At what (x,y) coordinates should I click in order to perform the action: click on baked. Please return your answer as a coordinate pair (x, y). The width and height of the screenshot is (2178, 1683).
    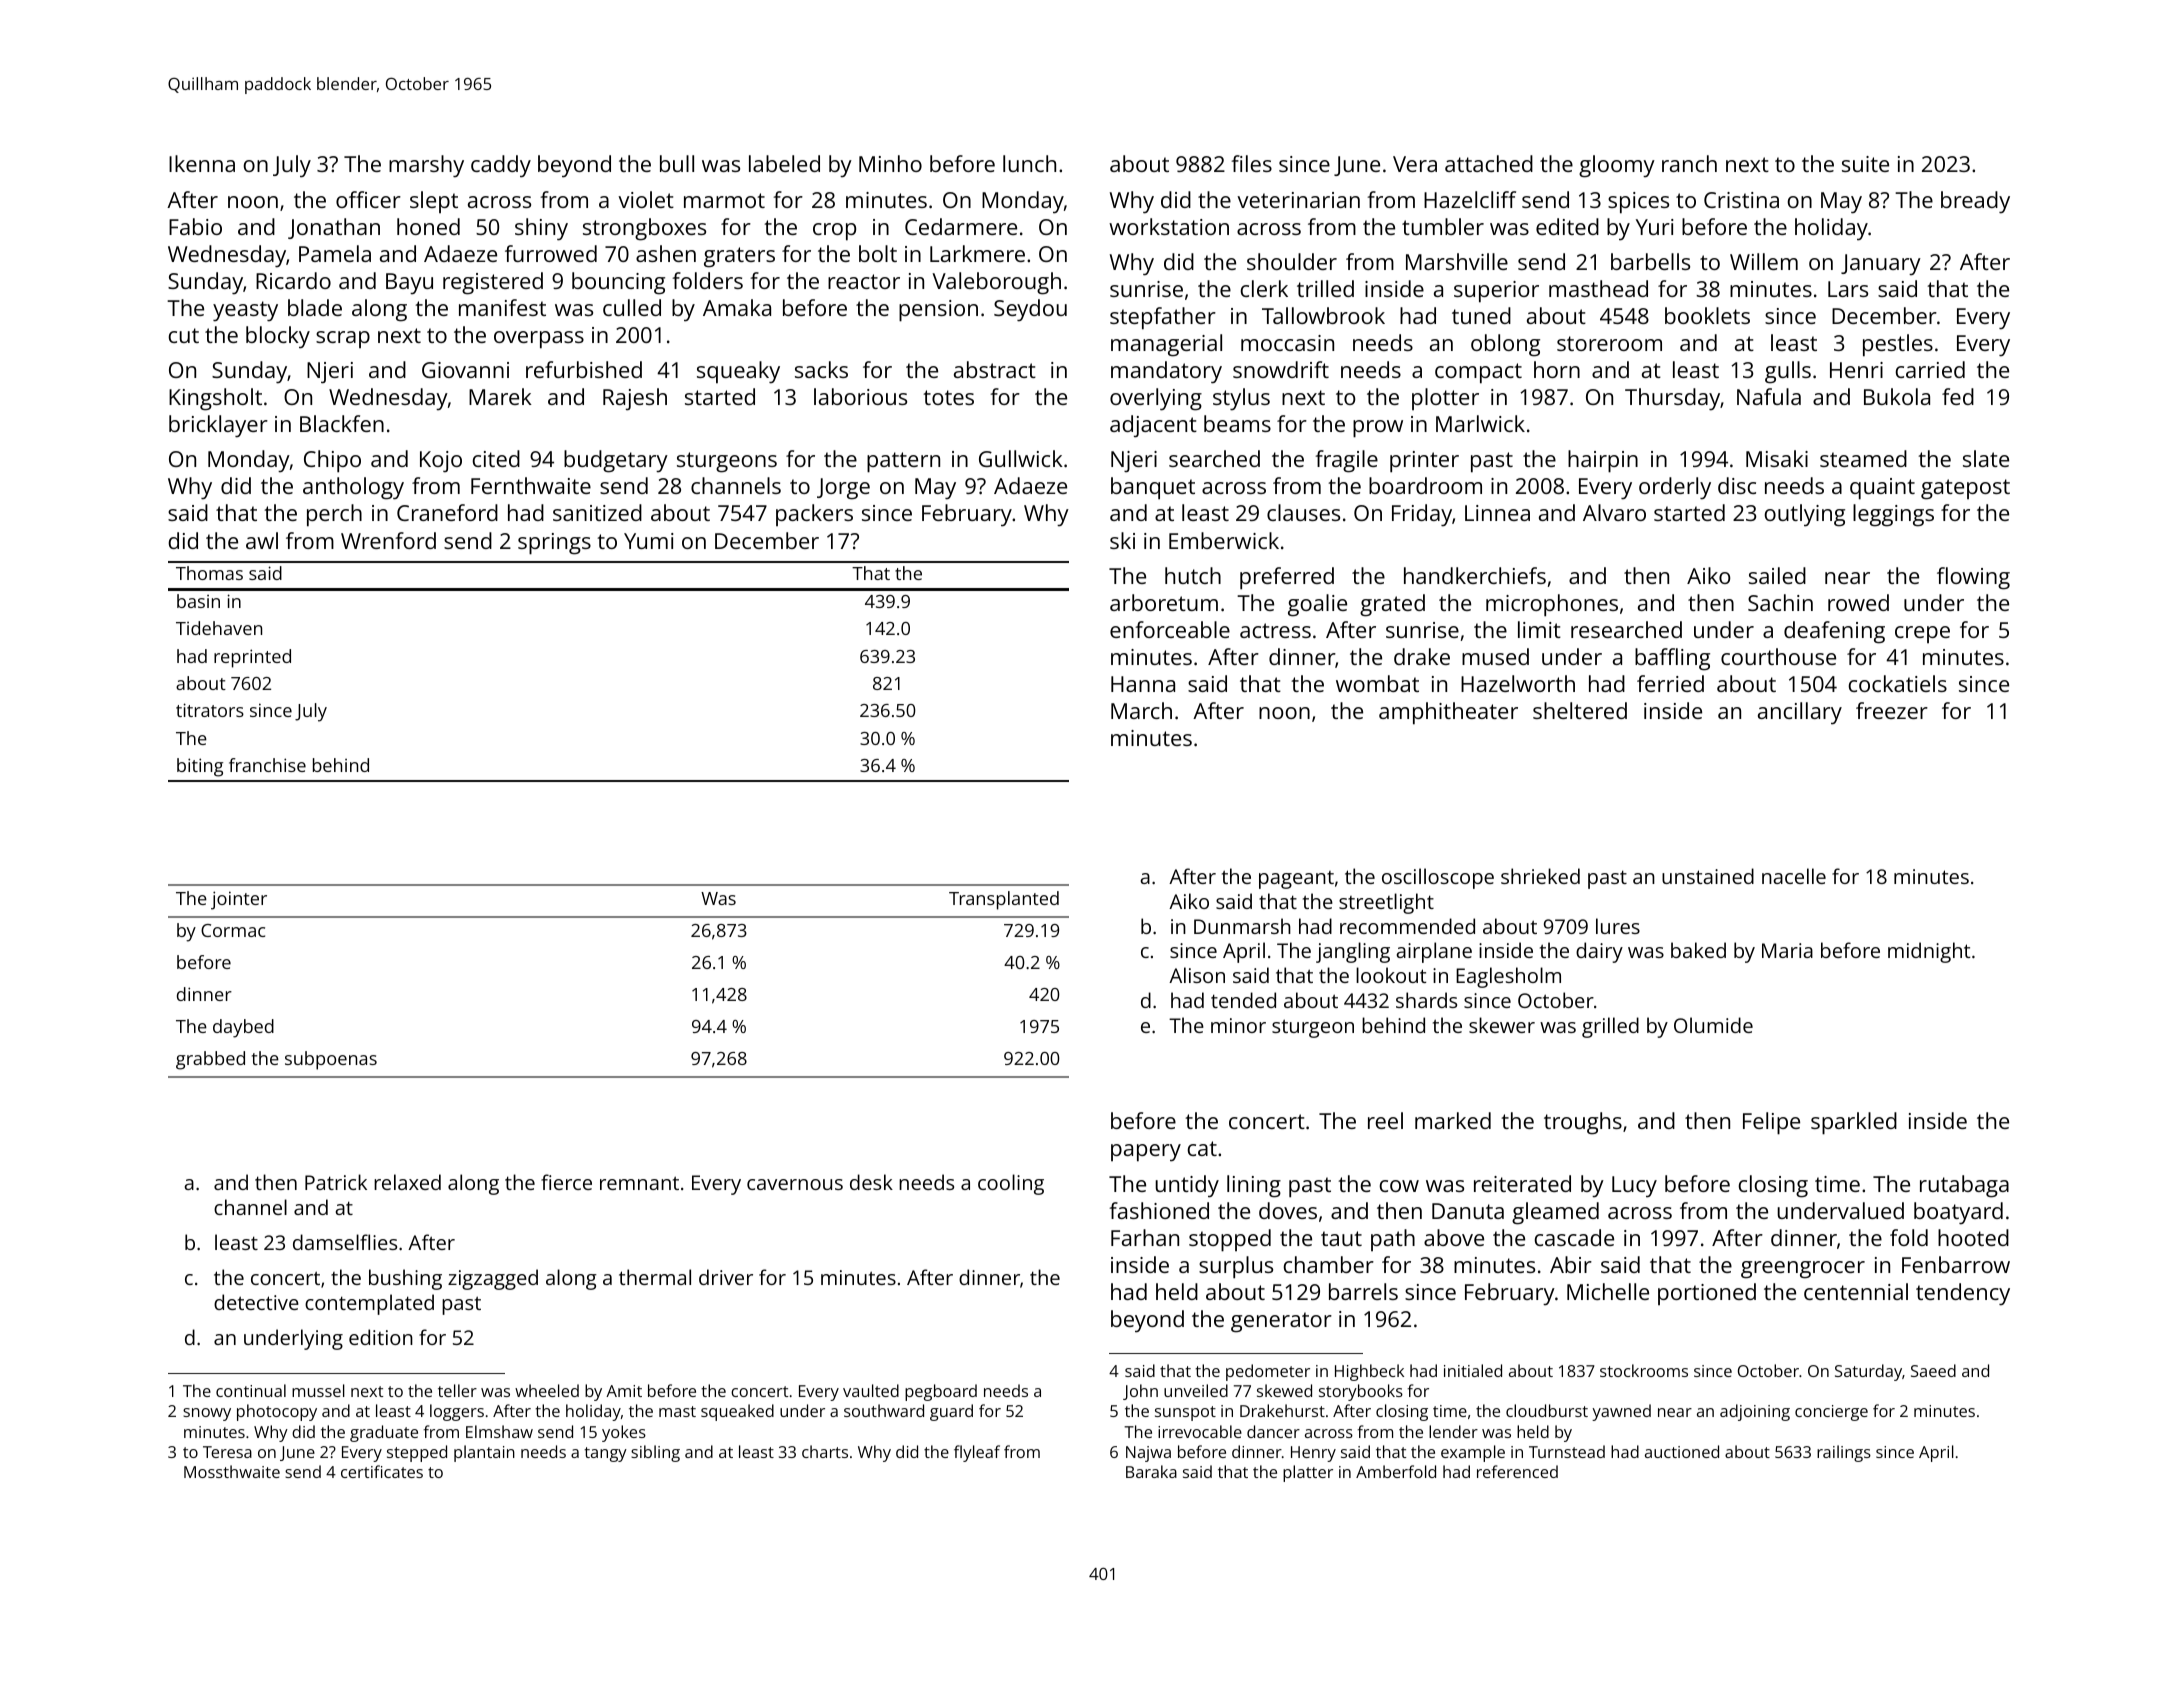
    Looking at the image, I should click on (1698, 950).
